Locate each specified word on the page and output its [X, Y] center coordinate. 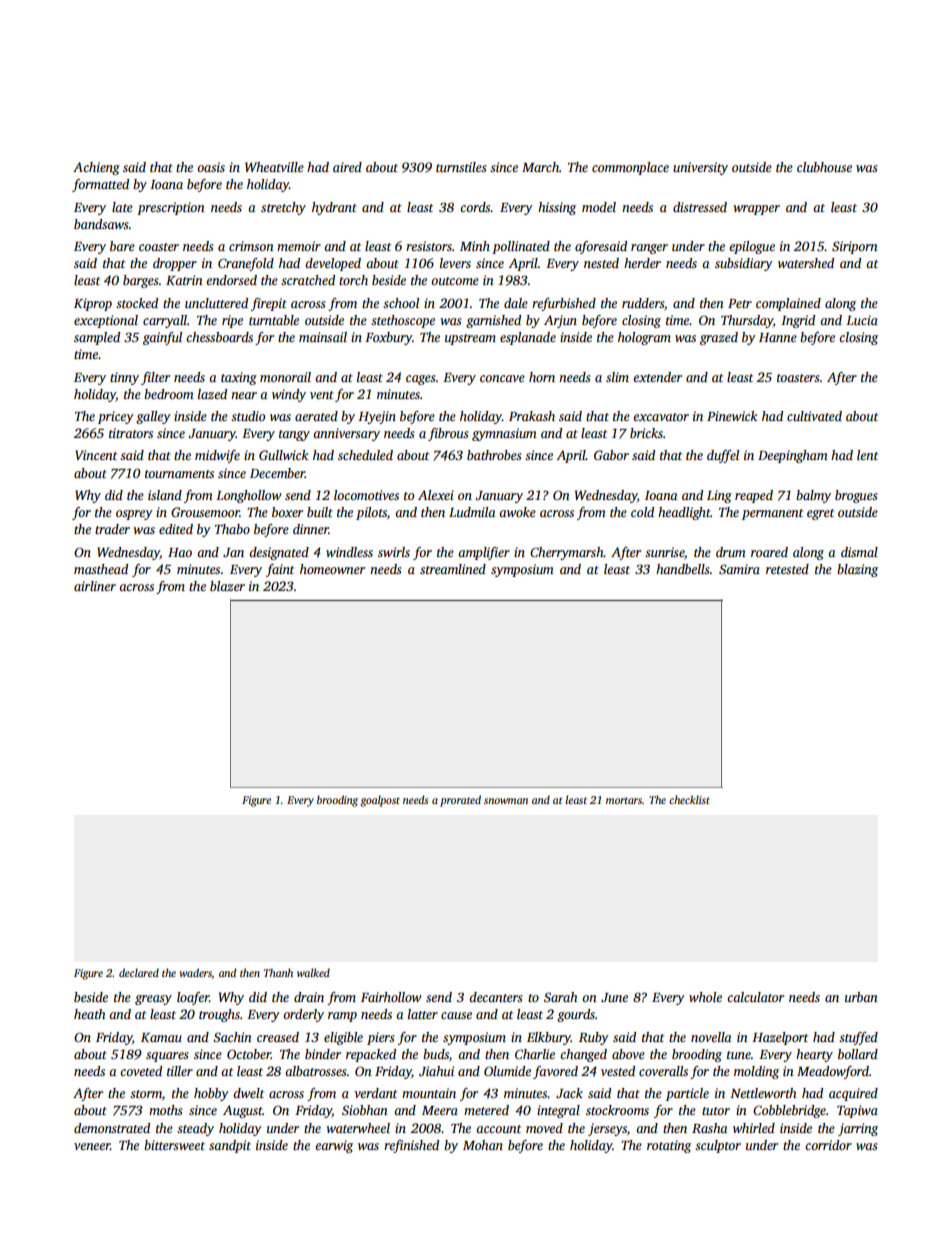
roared [769, 552]
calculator [755, 997]
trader [112, 529]
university [700, 168]
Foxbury [388, 338]
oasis [211, 167]
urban [861, 997]
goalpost [380, 801]
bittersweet [174, 1145]
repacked [371, 1055]
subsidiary [744, 264]
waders [196, 973]
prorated [460, 801]
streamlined [453, 569]
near [244, 395]
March [540, 167]
